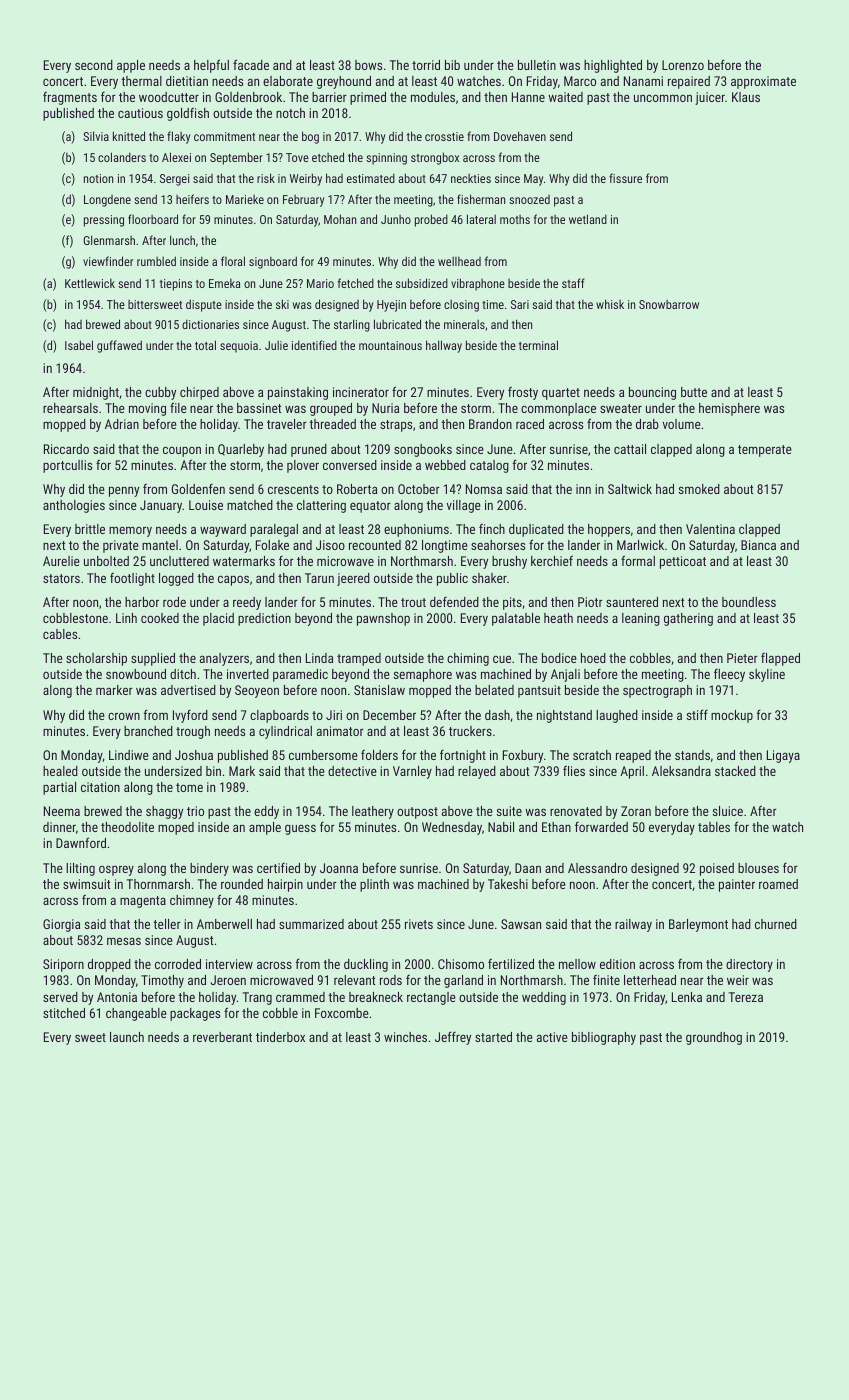  What do you see at coordinates (370, 507) in the screenshot?
I see `equator` at bounding box center [370, 507].
